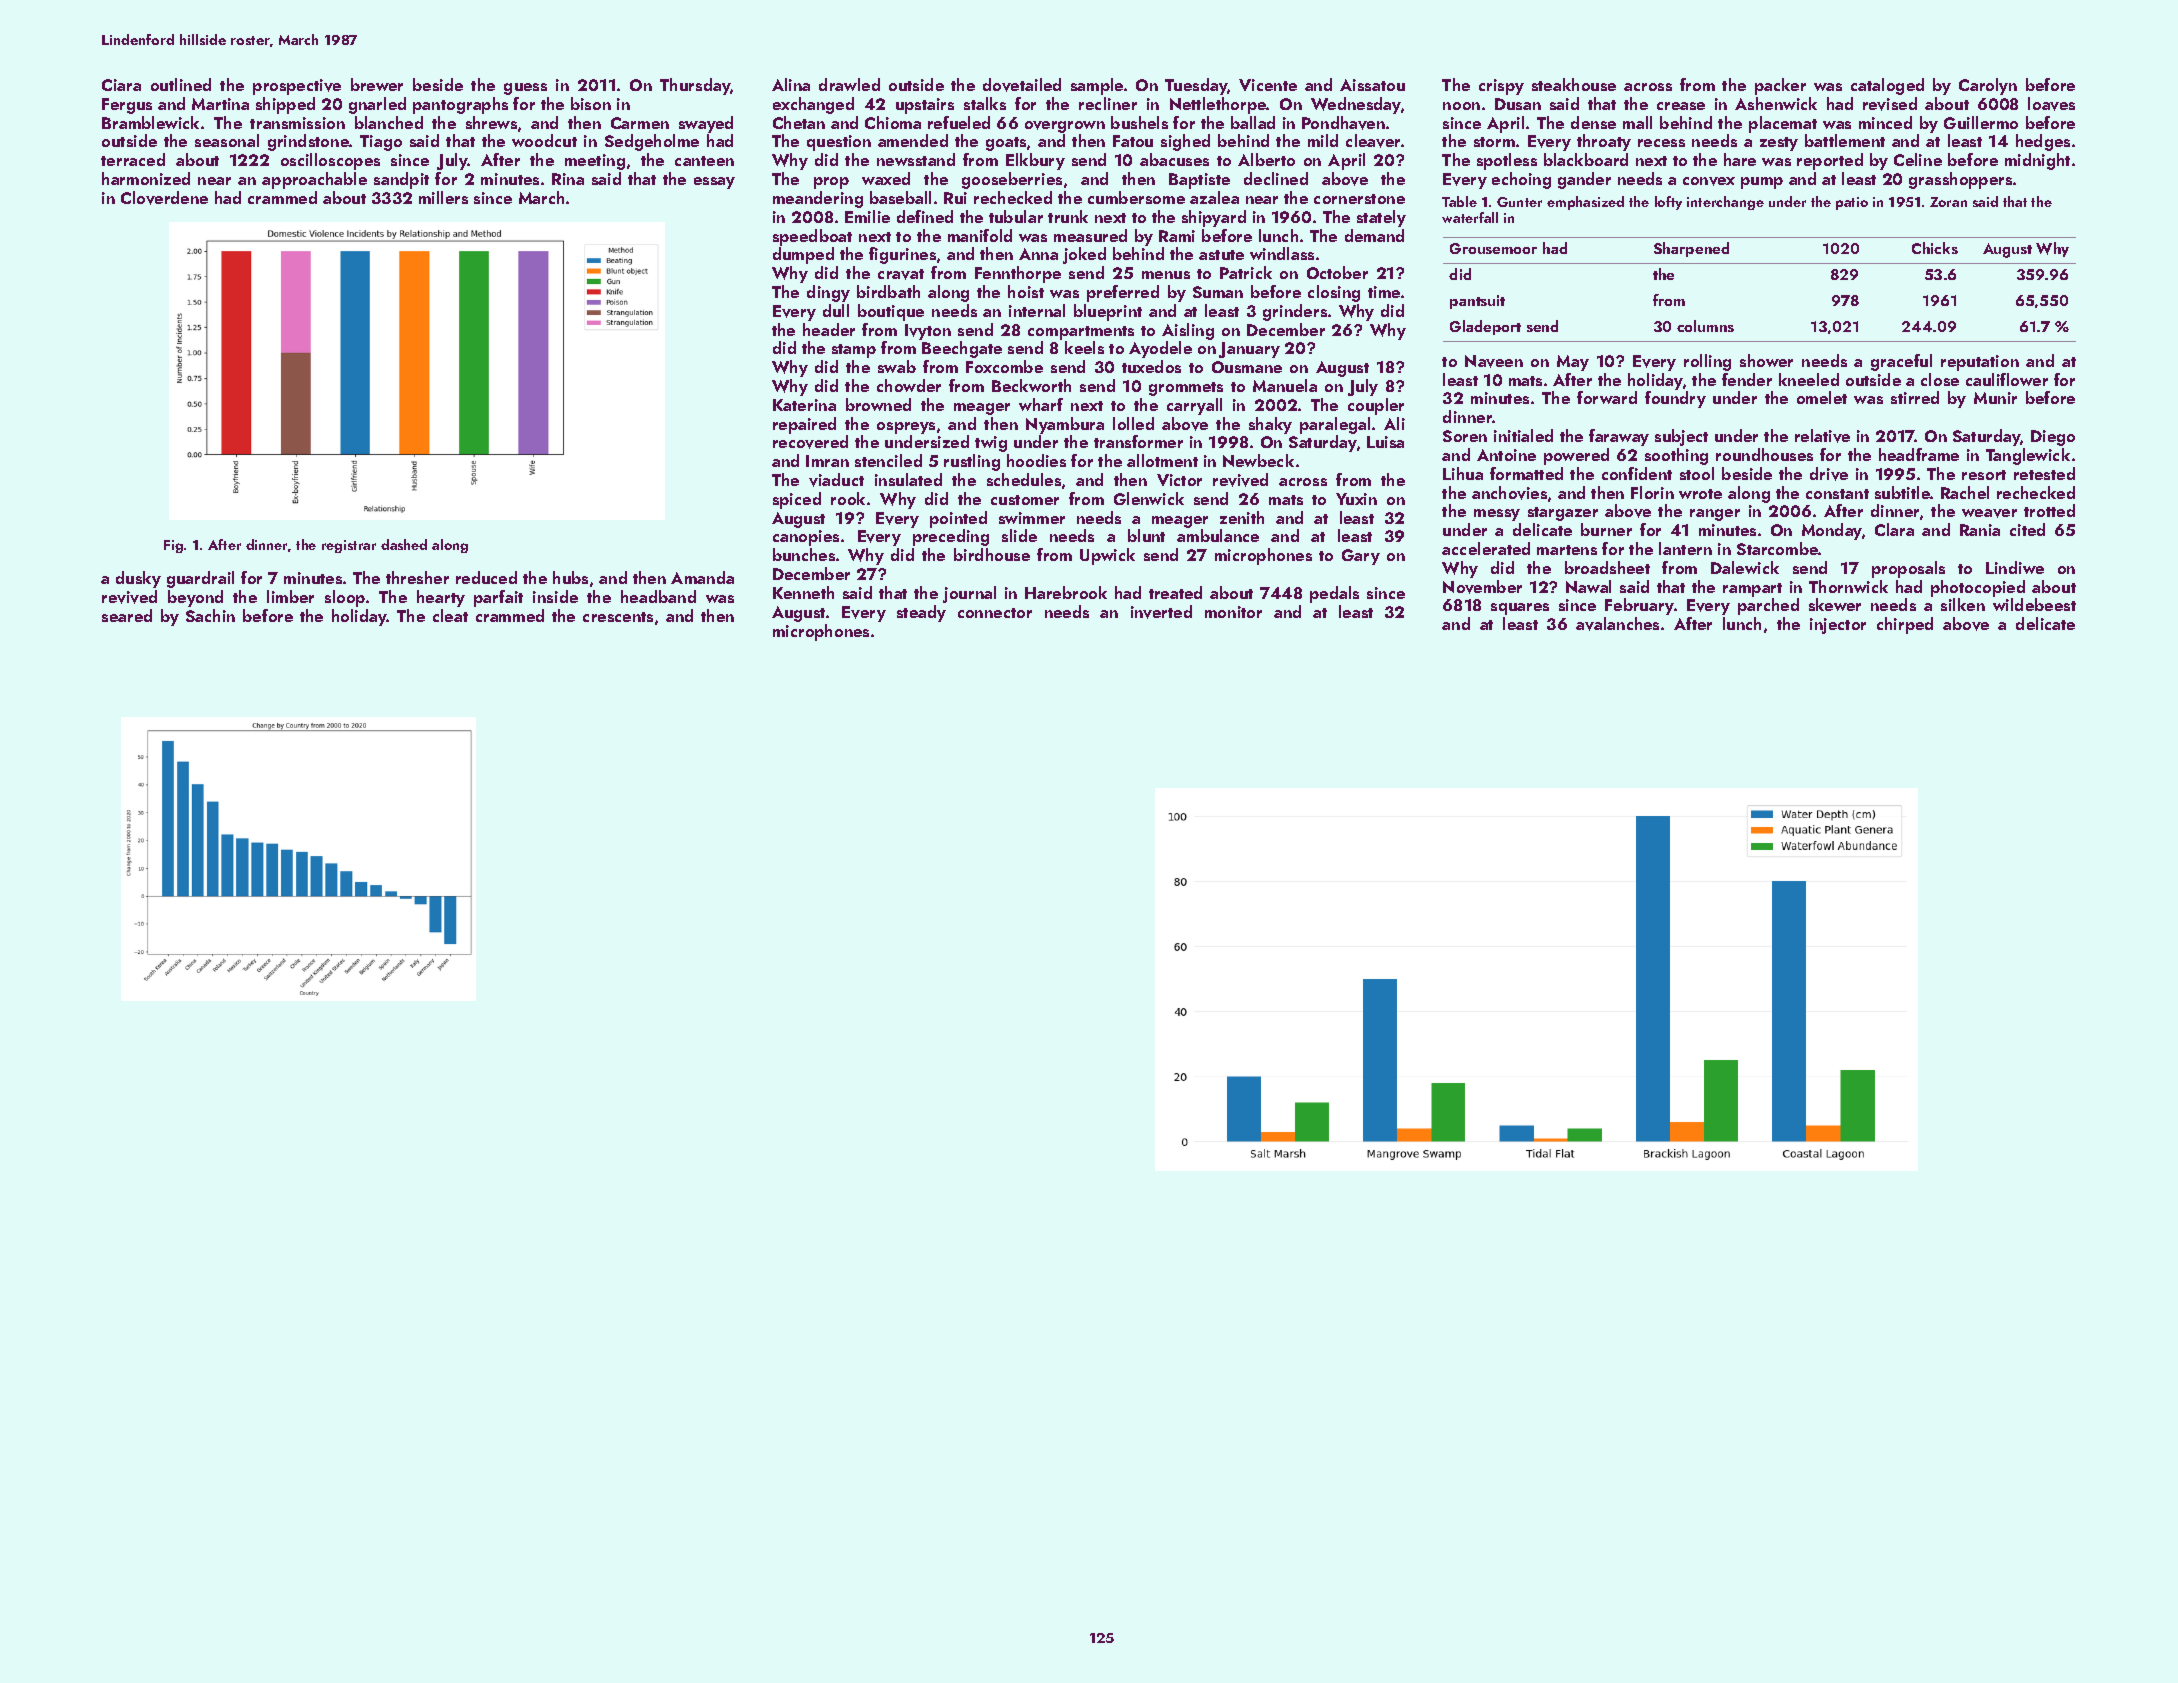 This page has height=1683, width=2178. Describe the element at coordinates (1668, 203) in the page. I see `lofty` at that location.
